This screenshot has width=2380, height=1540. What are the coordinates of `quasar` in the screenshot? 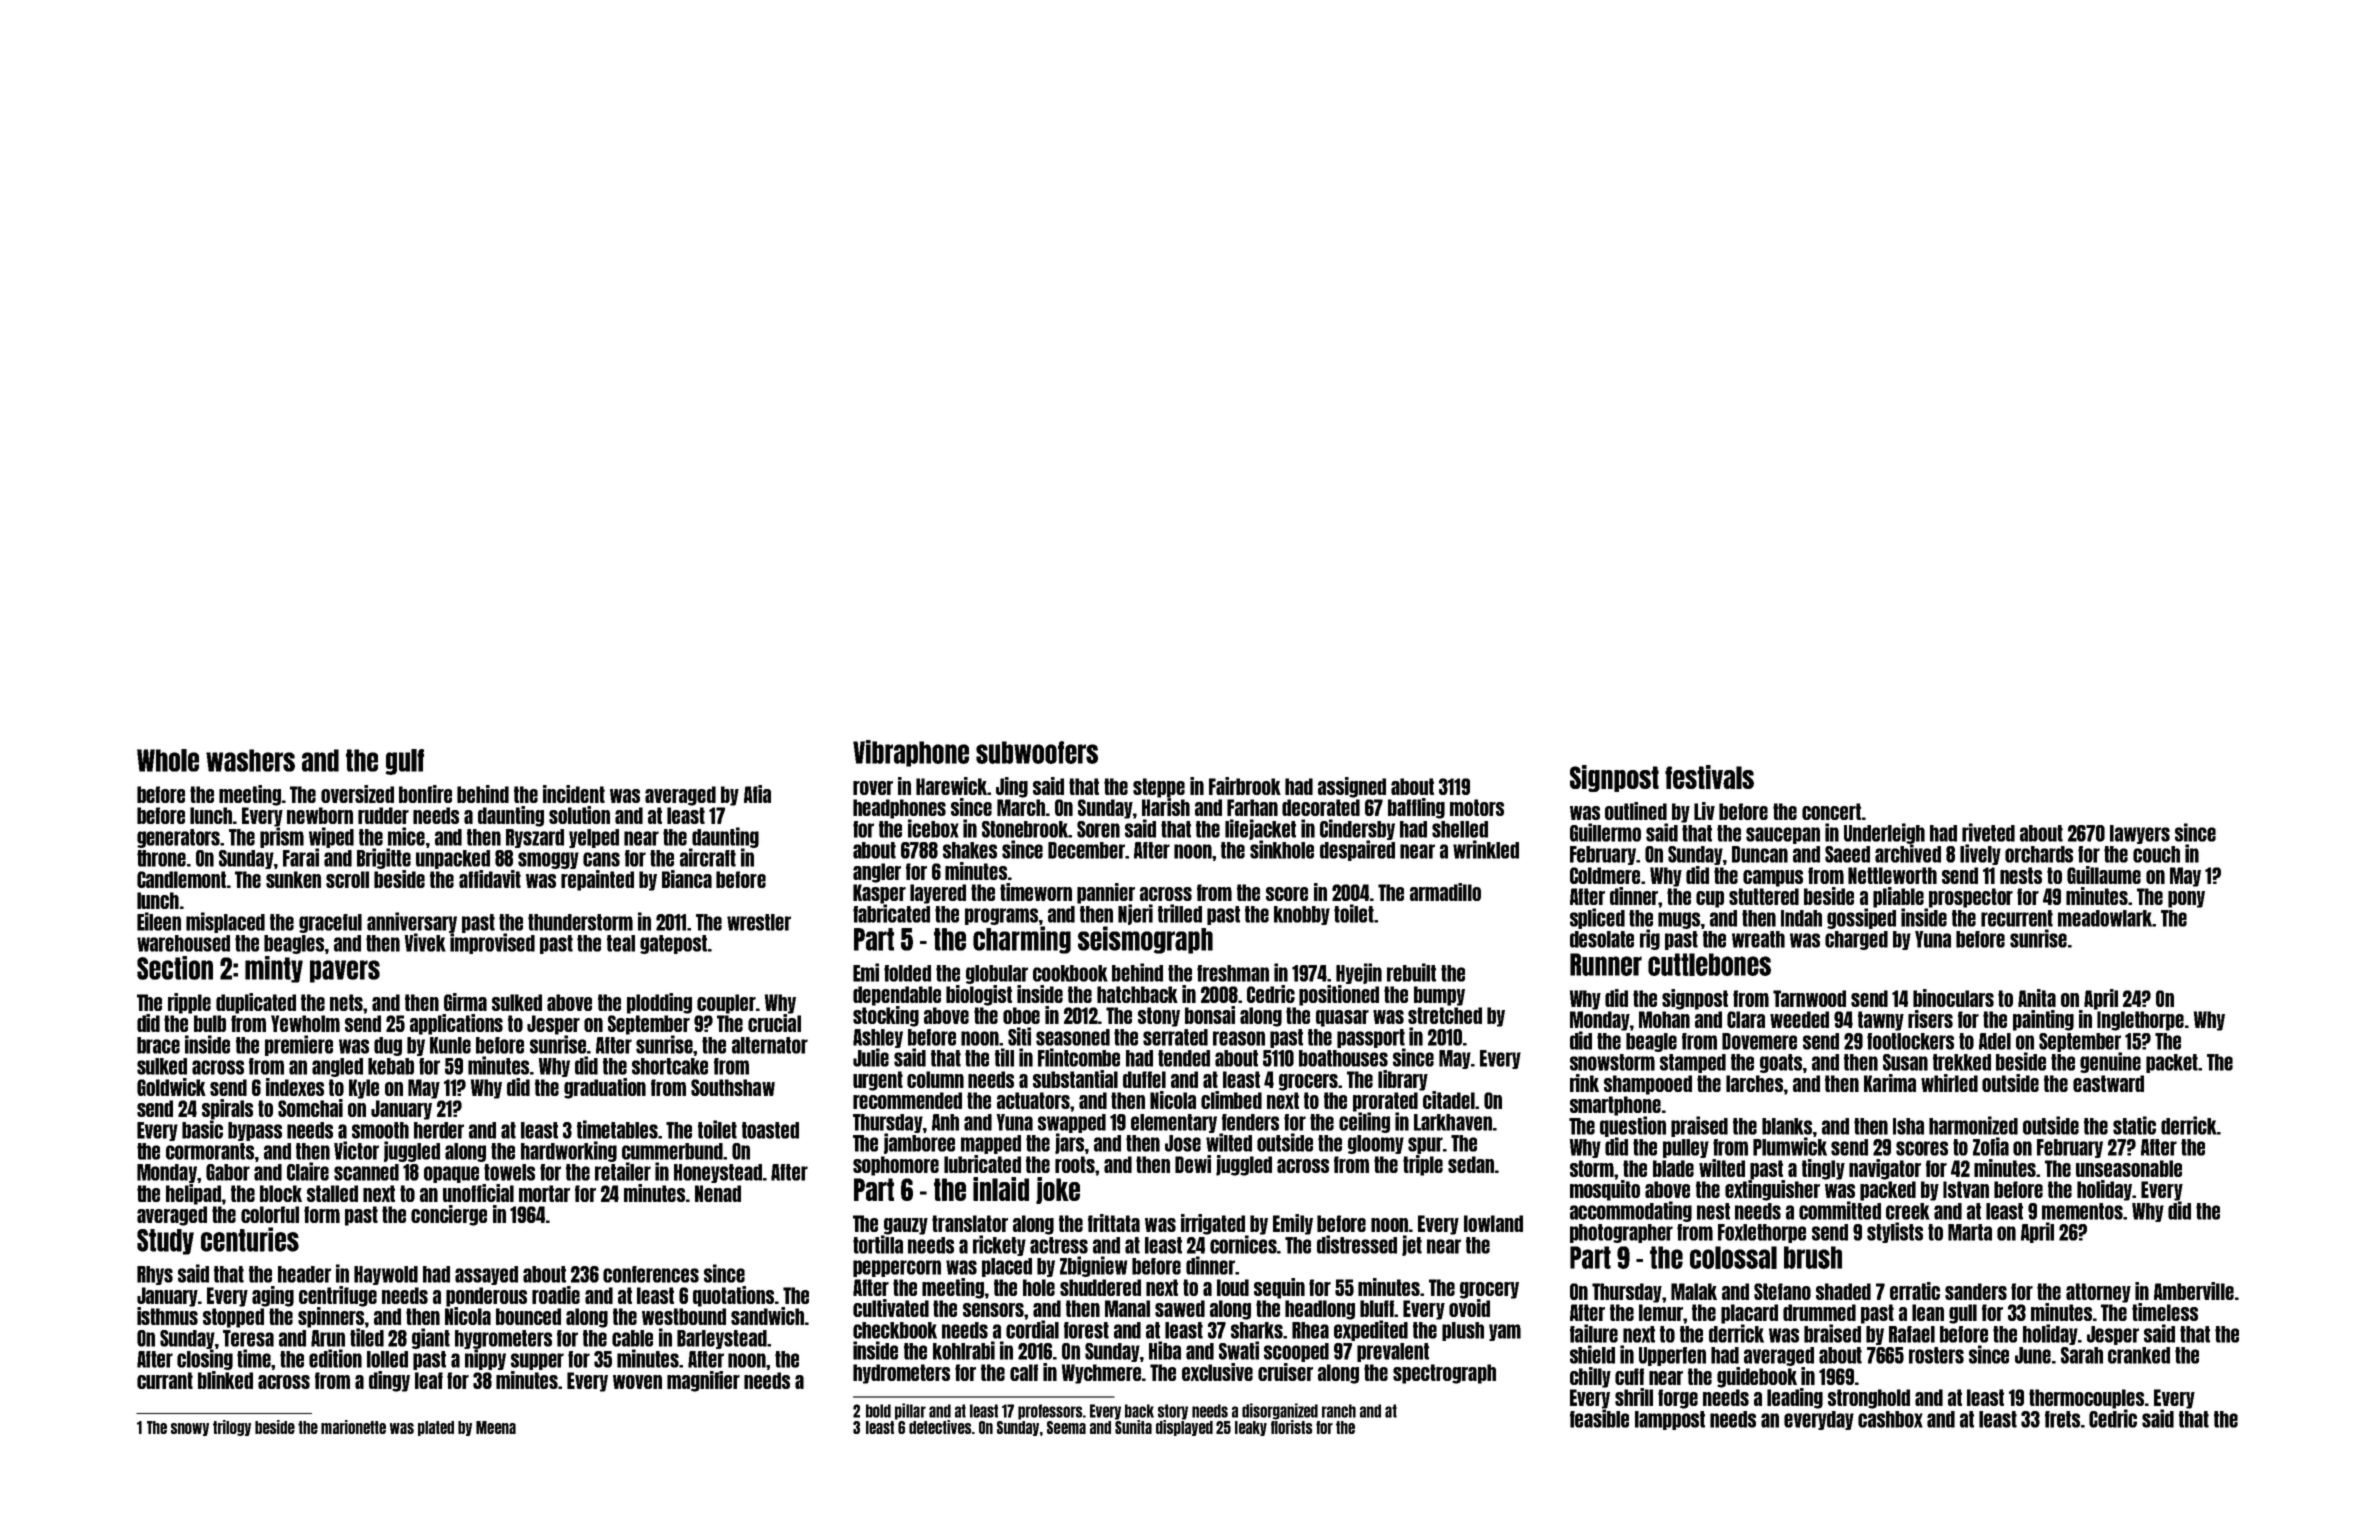 It's located at (1342, 1018).
